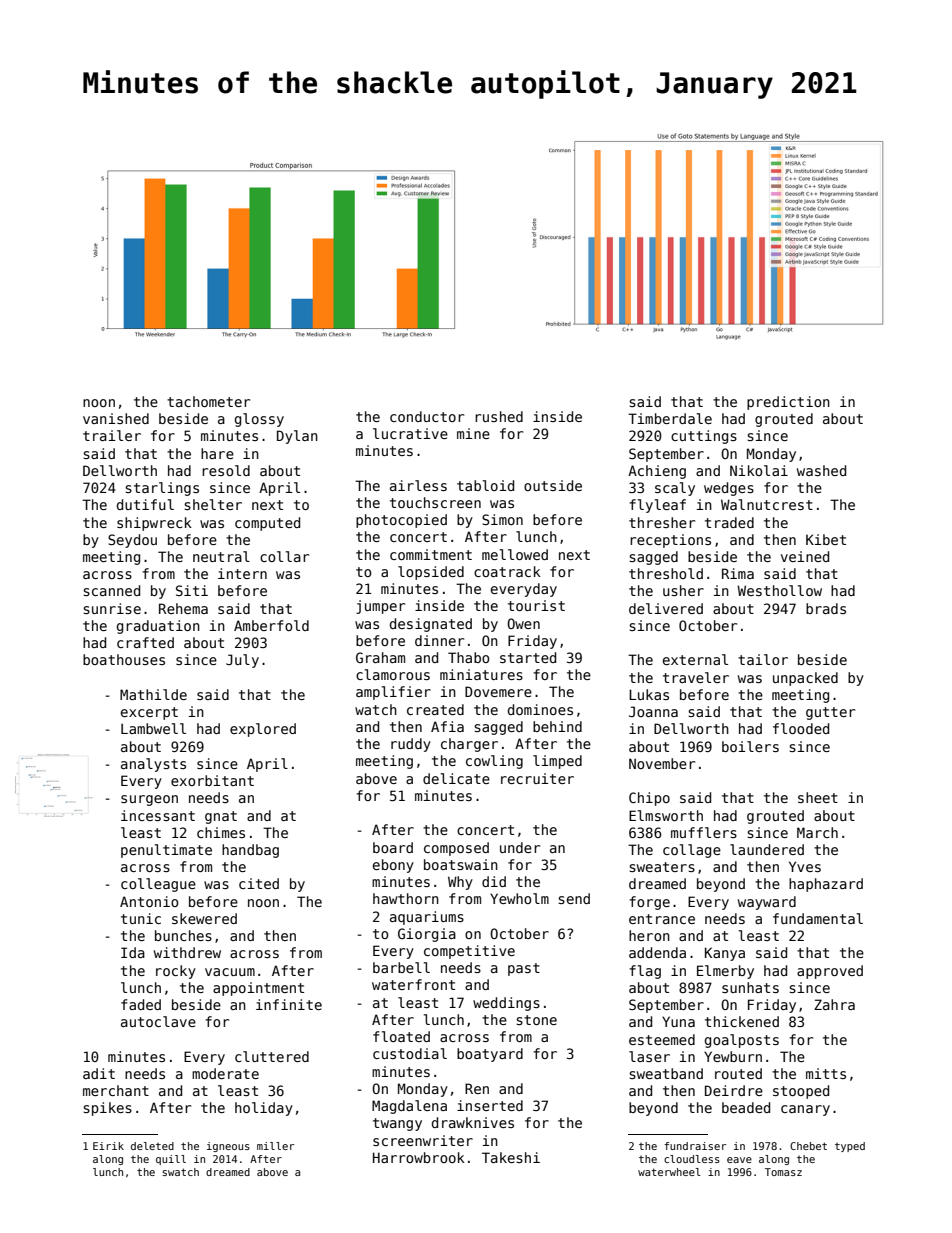 The width and height of the document is (952, 1233). Describe the element at coordinates (259, 420) in the document. I see `glossy` at that location.
